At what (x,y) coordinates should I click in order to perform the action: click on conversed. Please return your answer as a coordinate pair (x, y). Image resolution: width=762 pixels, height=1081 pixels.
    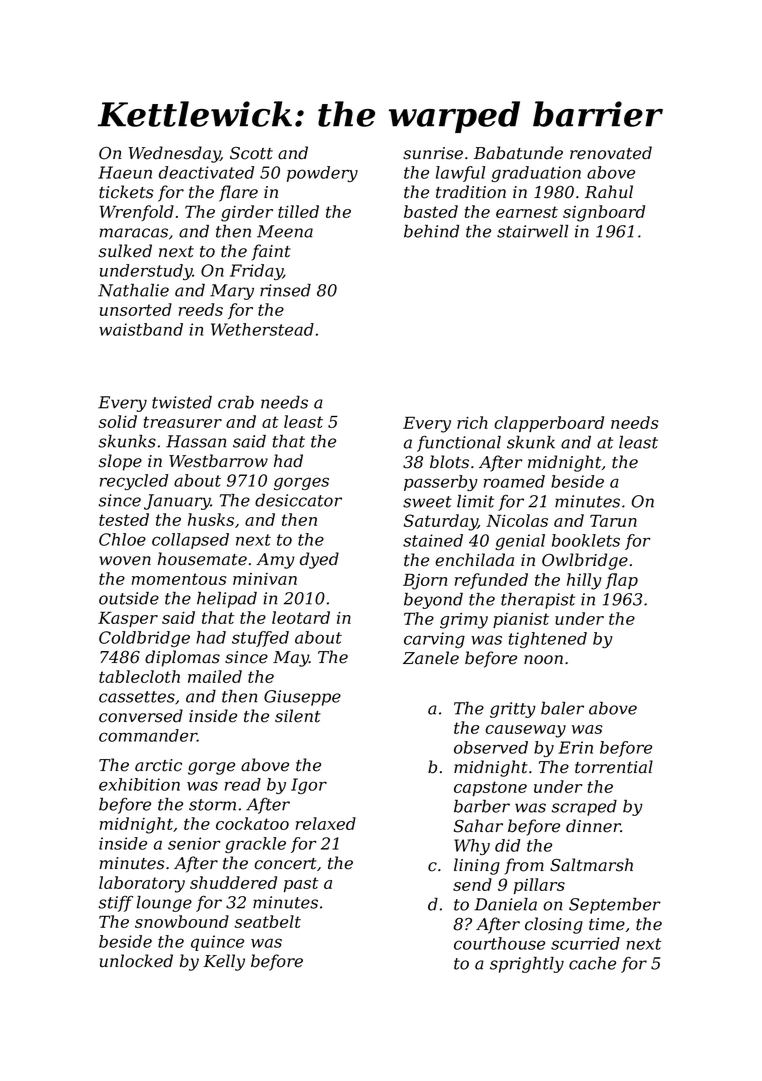
    Looking at the image, I should click on (141, 716).
